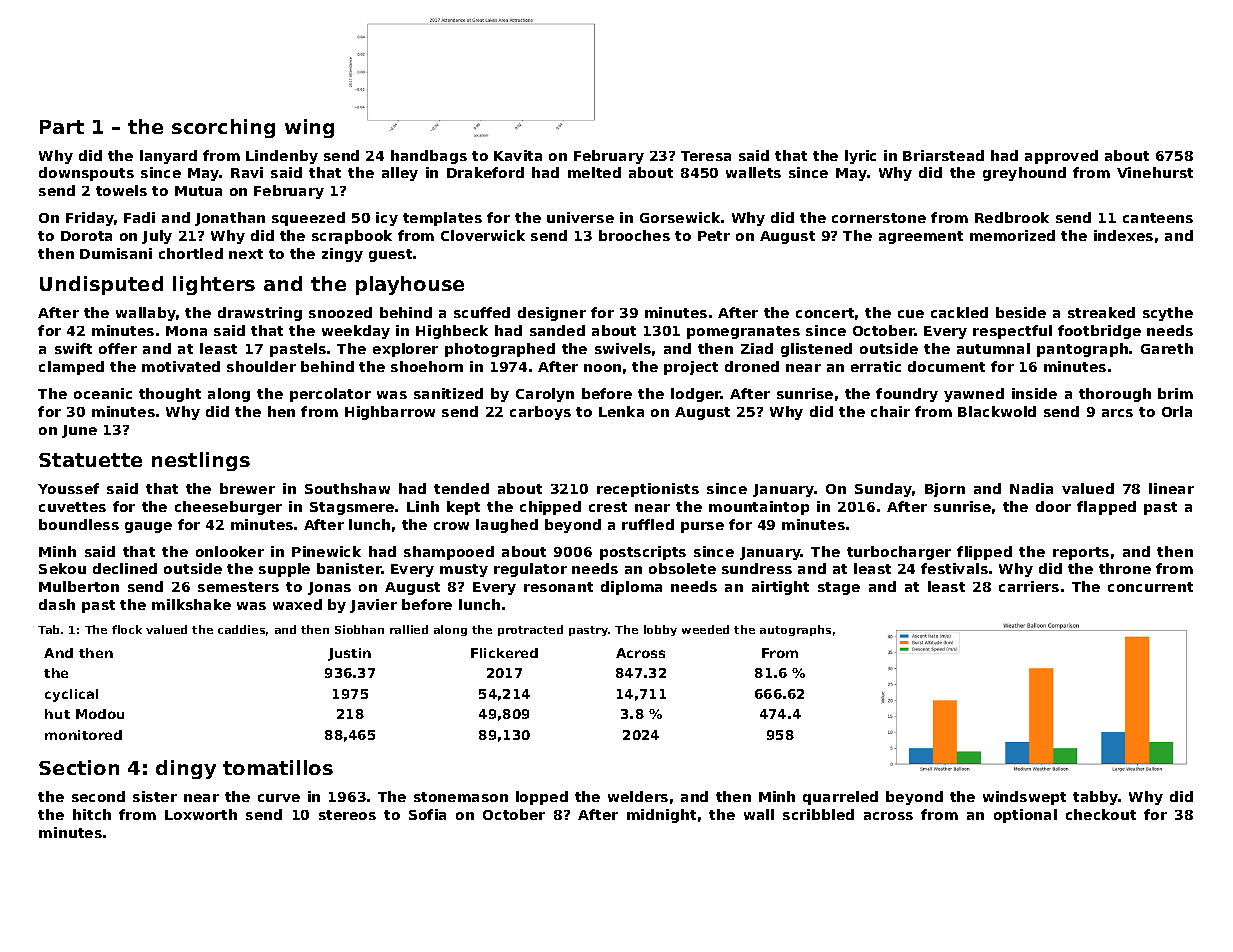  What do you see at coordinates (945, 490) in the screenshot?
I see `Bjorn` at bounding box center [945, 490].
